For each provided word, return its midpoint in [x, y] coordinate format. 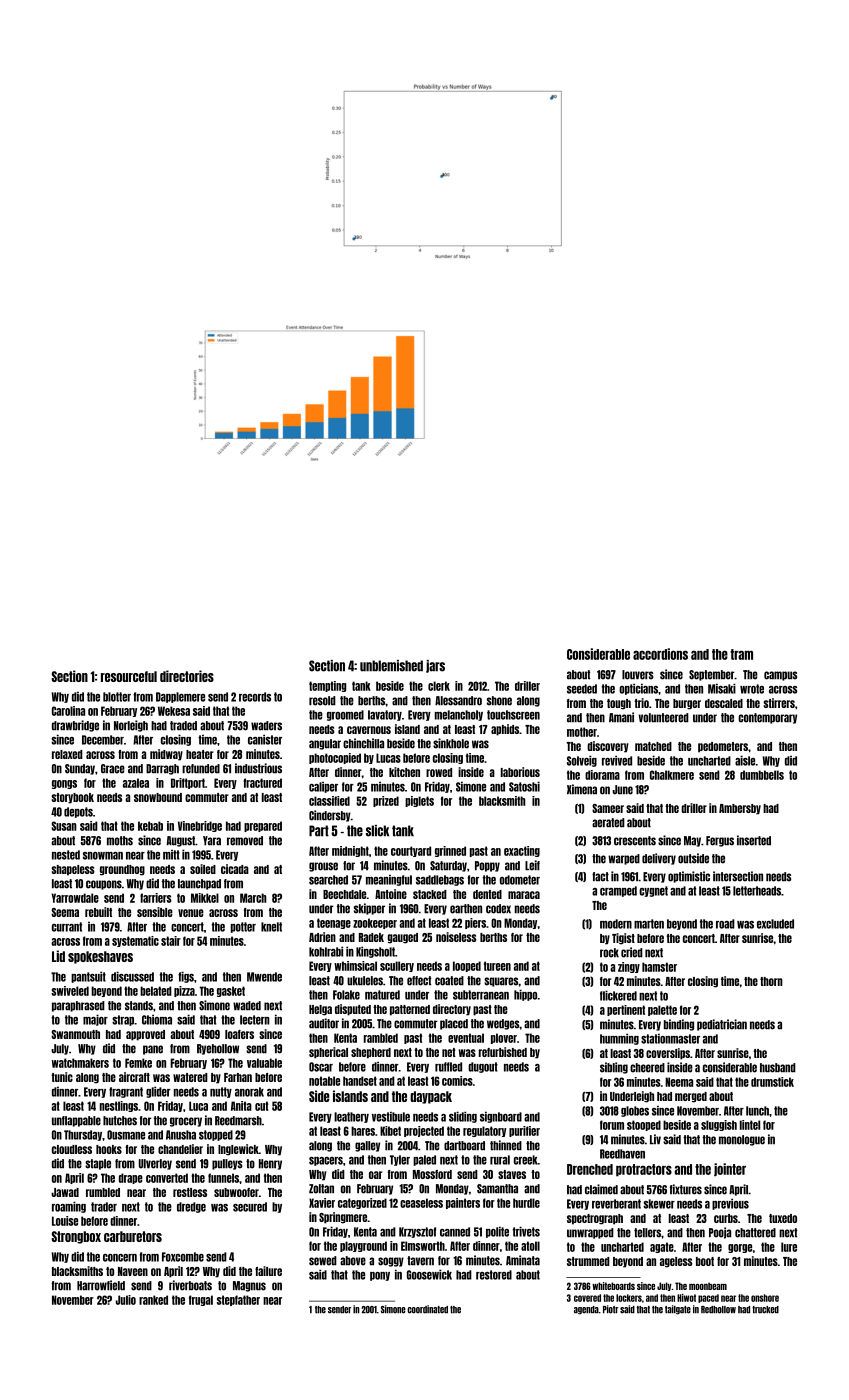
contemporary [767, 718]
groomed [345, 715]
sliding [463, 1117]
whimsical [355, 966]
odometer [520, 880]
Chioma [157, 1019]
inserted [754, 840]
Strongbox [76, 1237]
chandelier [180, 1149]
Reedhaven [622, 1154]
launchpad [199, 884]
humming [619, 1039]
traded [183, 726]
